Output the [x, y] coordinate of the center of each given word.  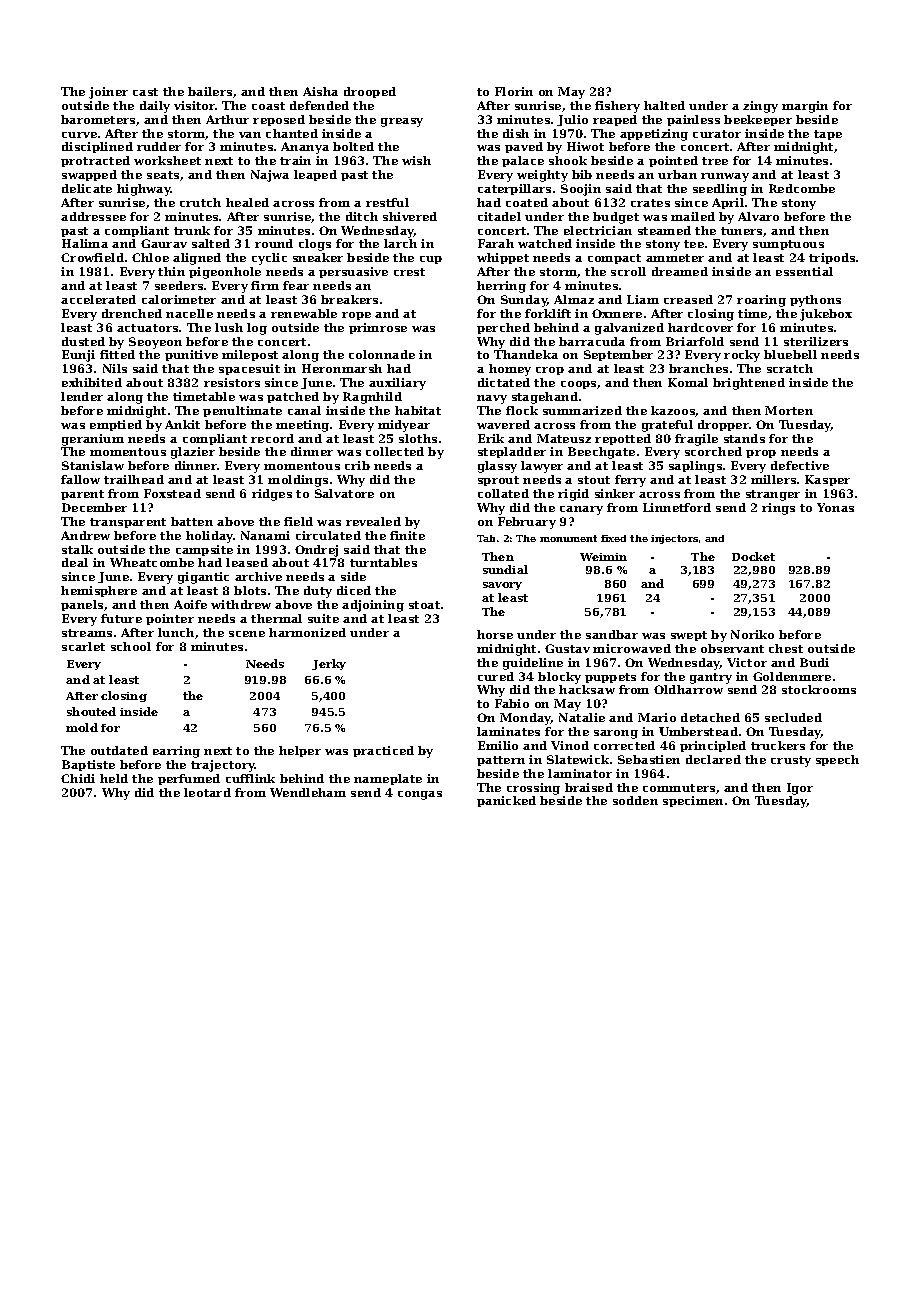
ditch [362, 216]
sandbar [612, 634]
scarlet [83, 646]
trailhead [134, 479]
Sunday [524, 301]
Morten [789, 410]
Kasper [827, 480]
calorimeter [179, 299]
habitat [418, 410]
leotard [207, 792]
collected [395, 451]
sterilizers [816, 341]
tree [715, 161]
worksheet [167, 160]
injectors [674, 539]
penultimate [242, 411]
